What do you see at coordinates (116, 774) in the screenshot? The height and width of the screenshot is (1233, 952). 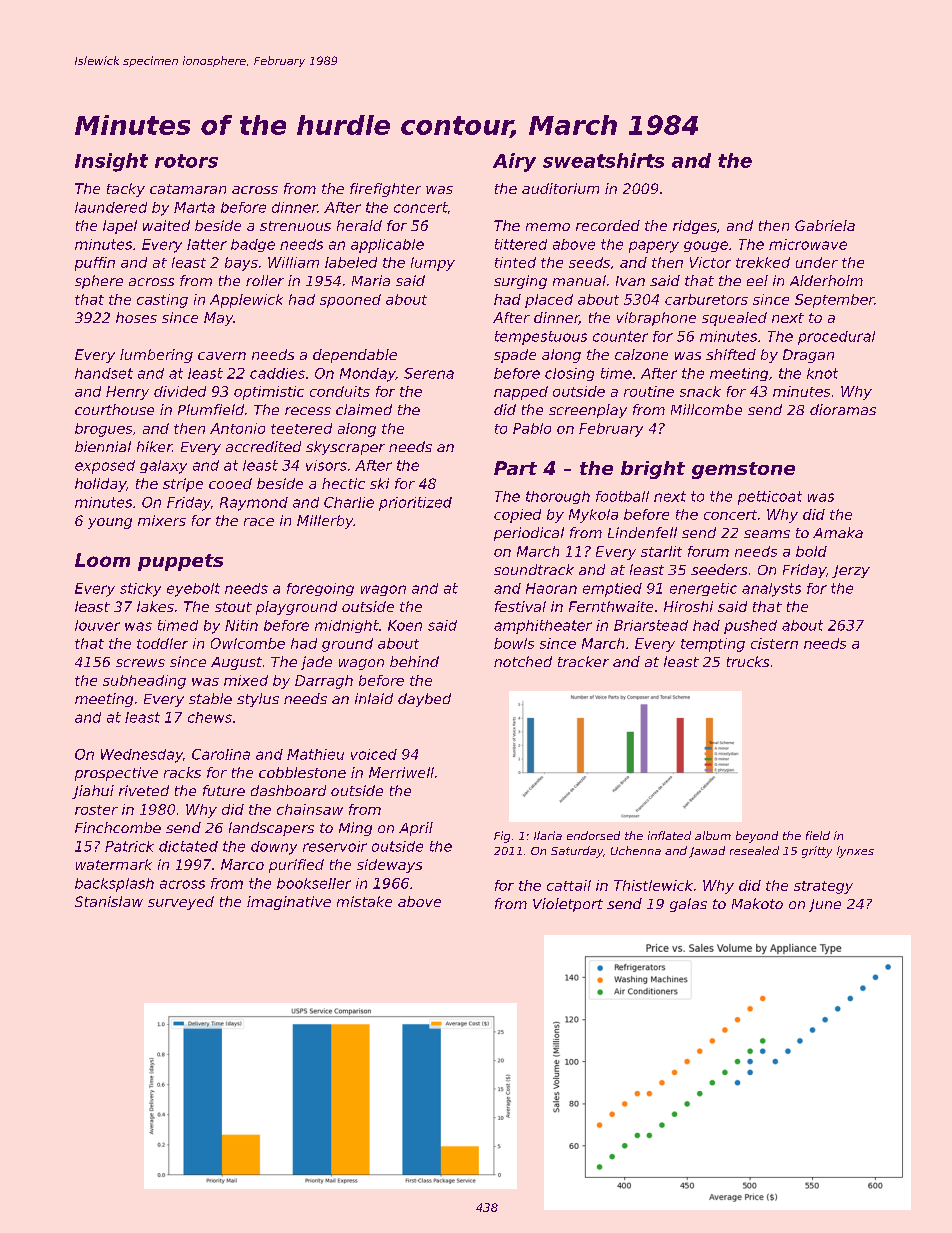 I see `prospective` at bounding box center [116, 774].
